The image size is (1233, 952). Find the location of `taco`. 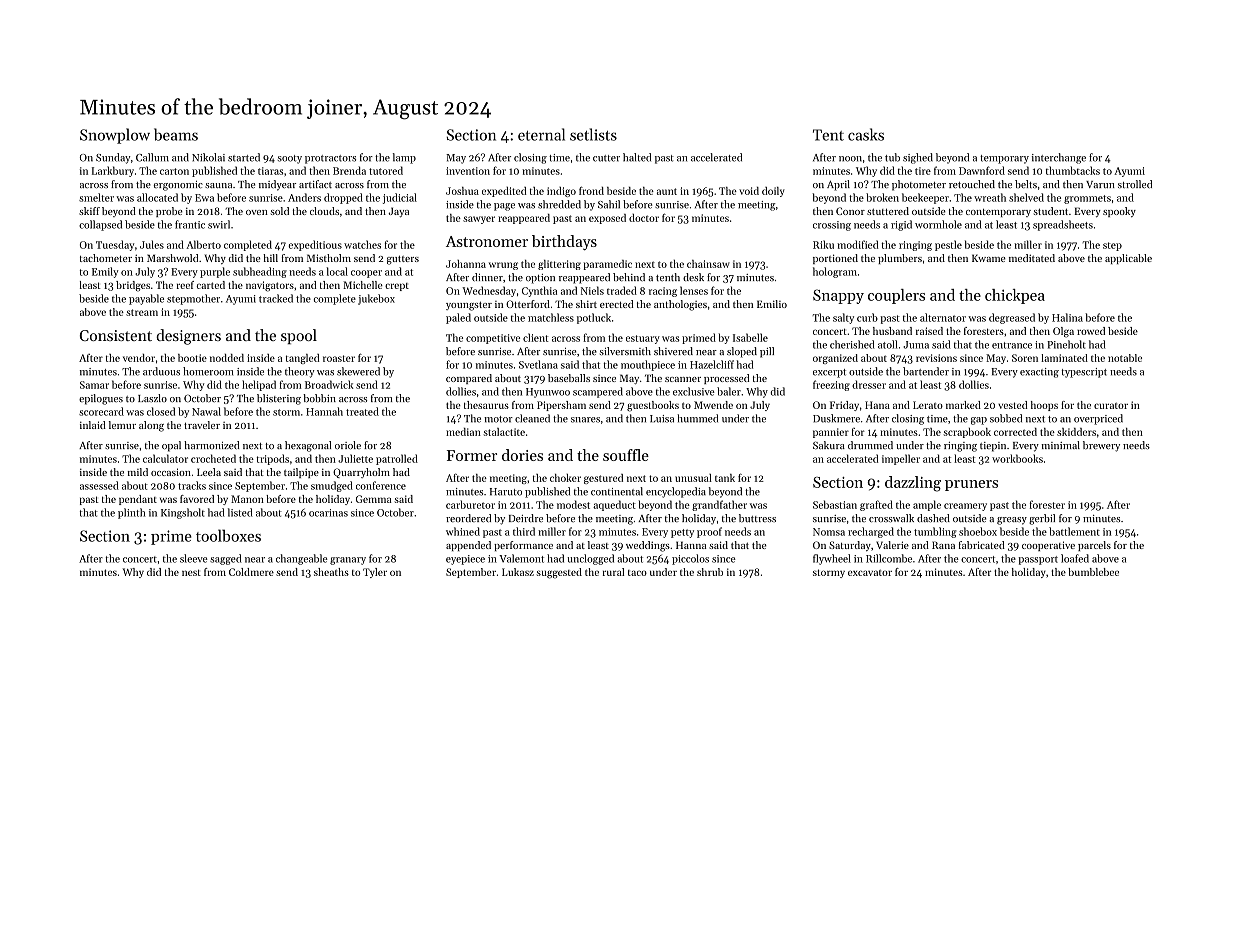

taco is located at coordinates (637, 573).
